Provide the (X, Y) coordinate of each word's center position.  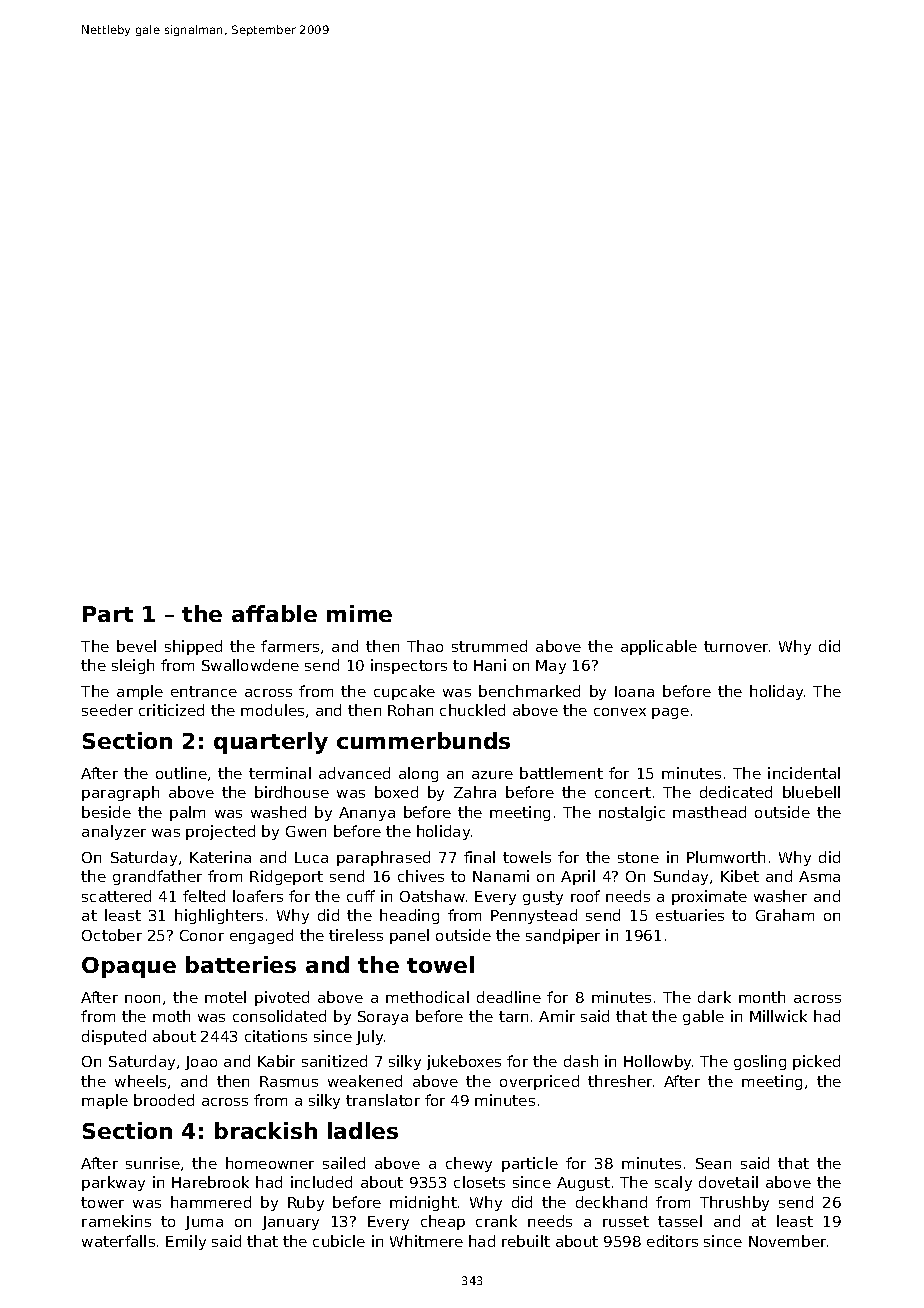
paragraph (120, 793)
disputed (114, 1037)
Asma (819, 876)
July (369, 1037)
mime (359, 613)
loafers (258, 896)
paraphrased (383, 858)
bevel (136, 646)
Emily (186, 1242)
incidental (804, 773)
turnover (736, 646)
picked (816, 1062)
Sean (713, 1163)
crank (496, 1221)
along (418, 774)
